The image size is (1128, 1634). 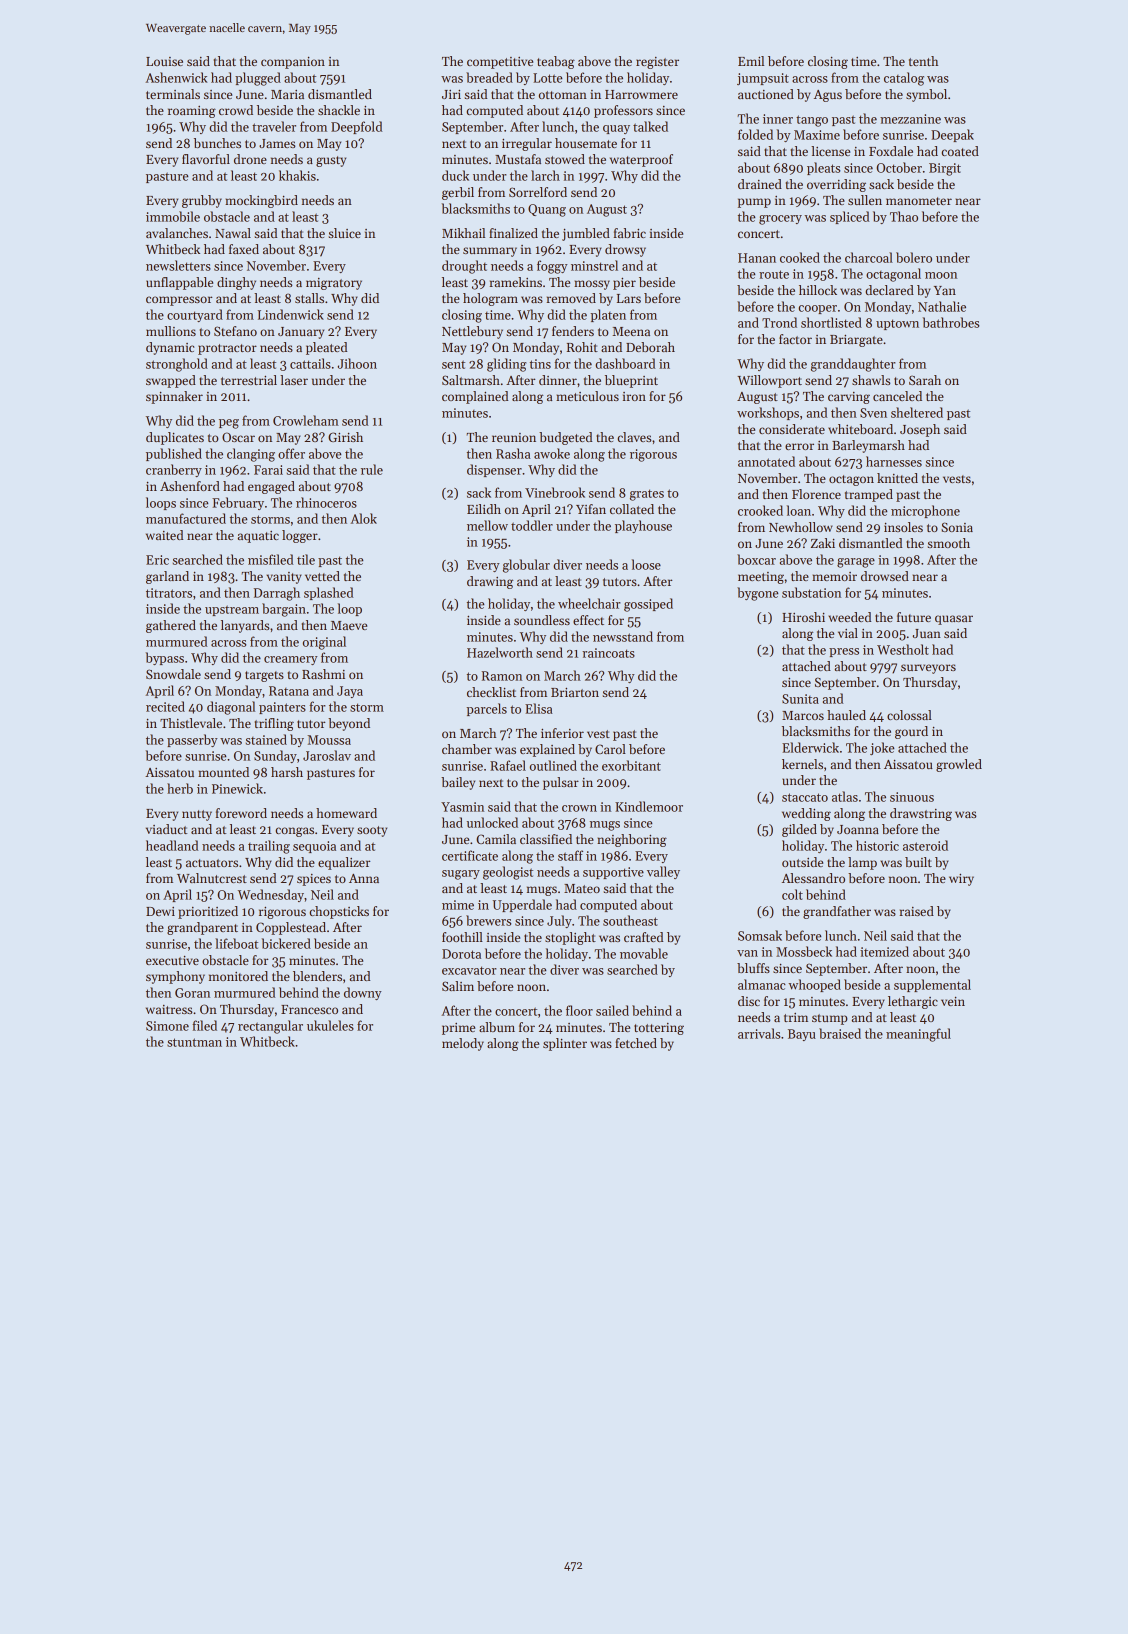 I want to click on growled, so click(x=959, y=765).
